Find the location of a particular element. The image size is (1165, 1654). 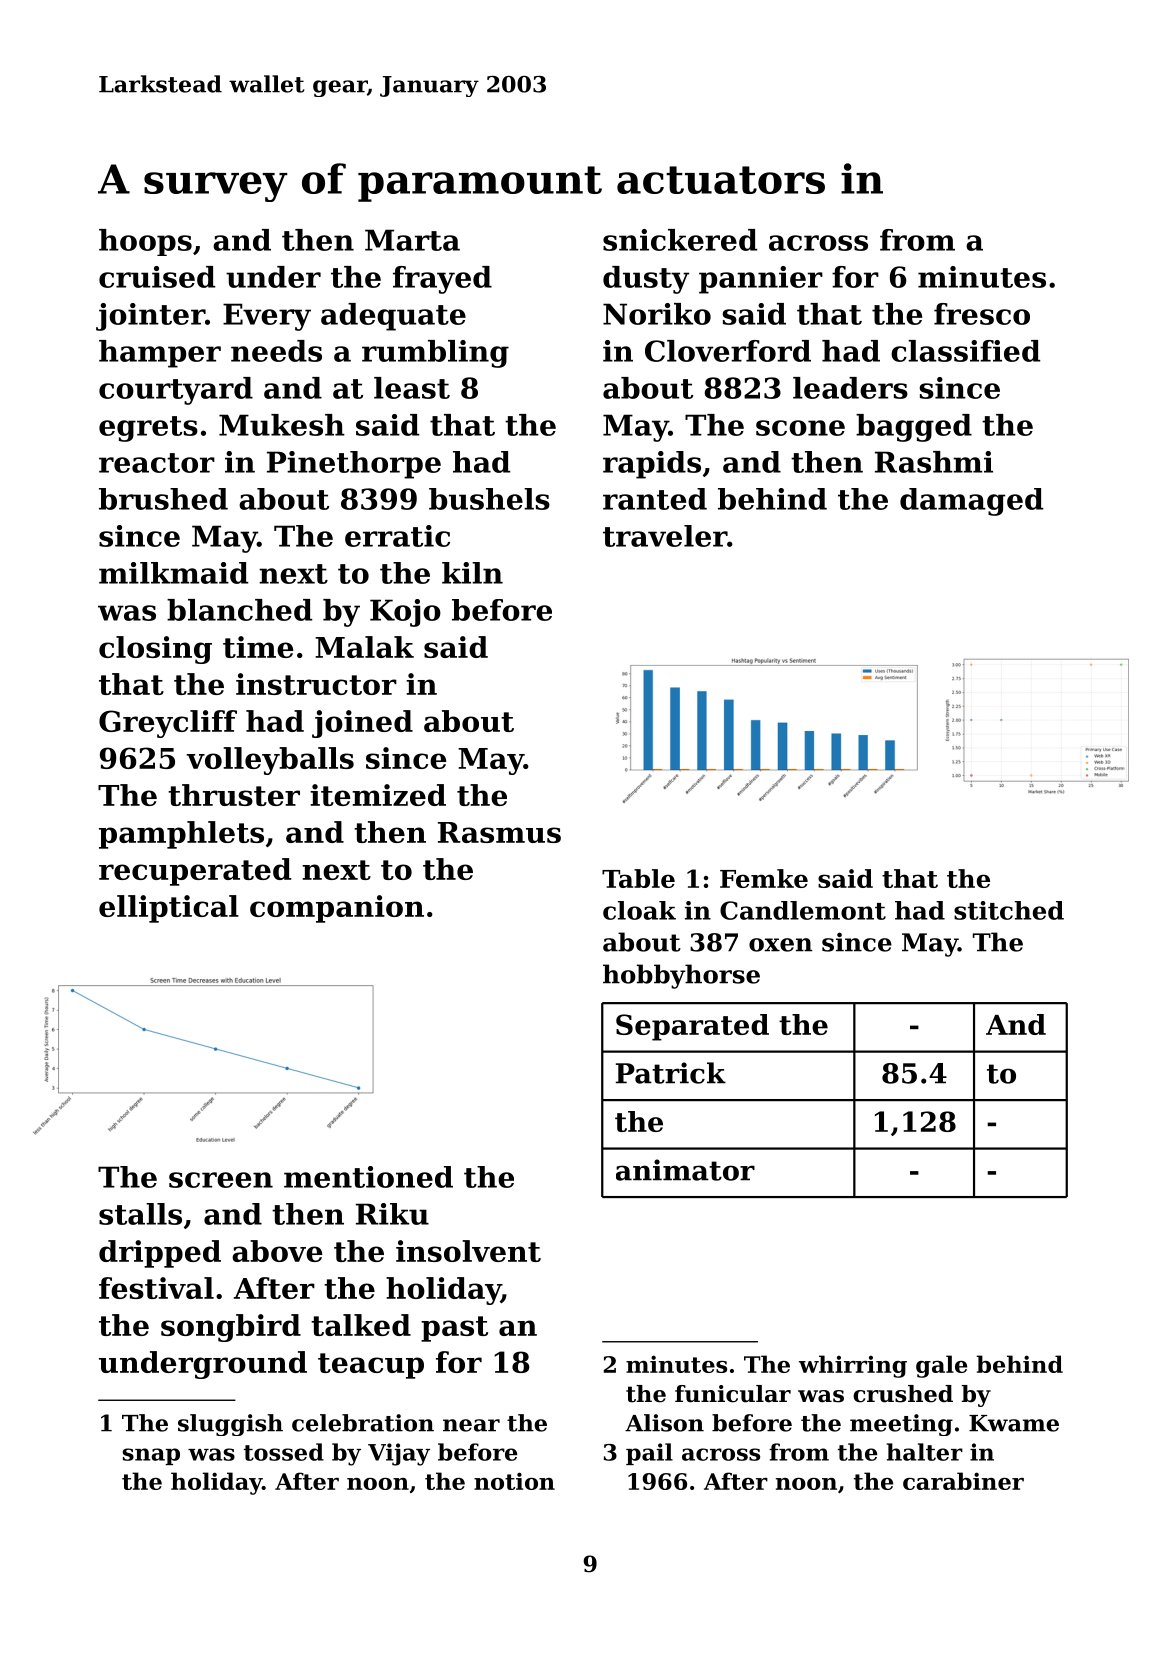

Rashmi is located at coordinates (934, 462).
